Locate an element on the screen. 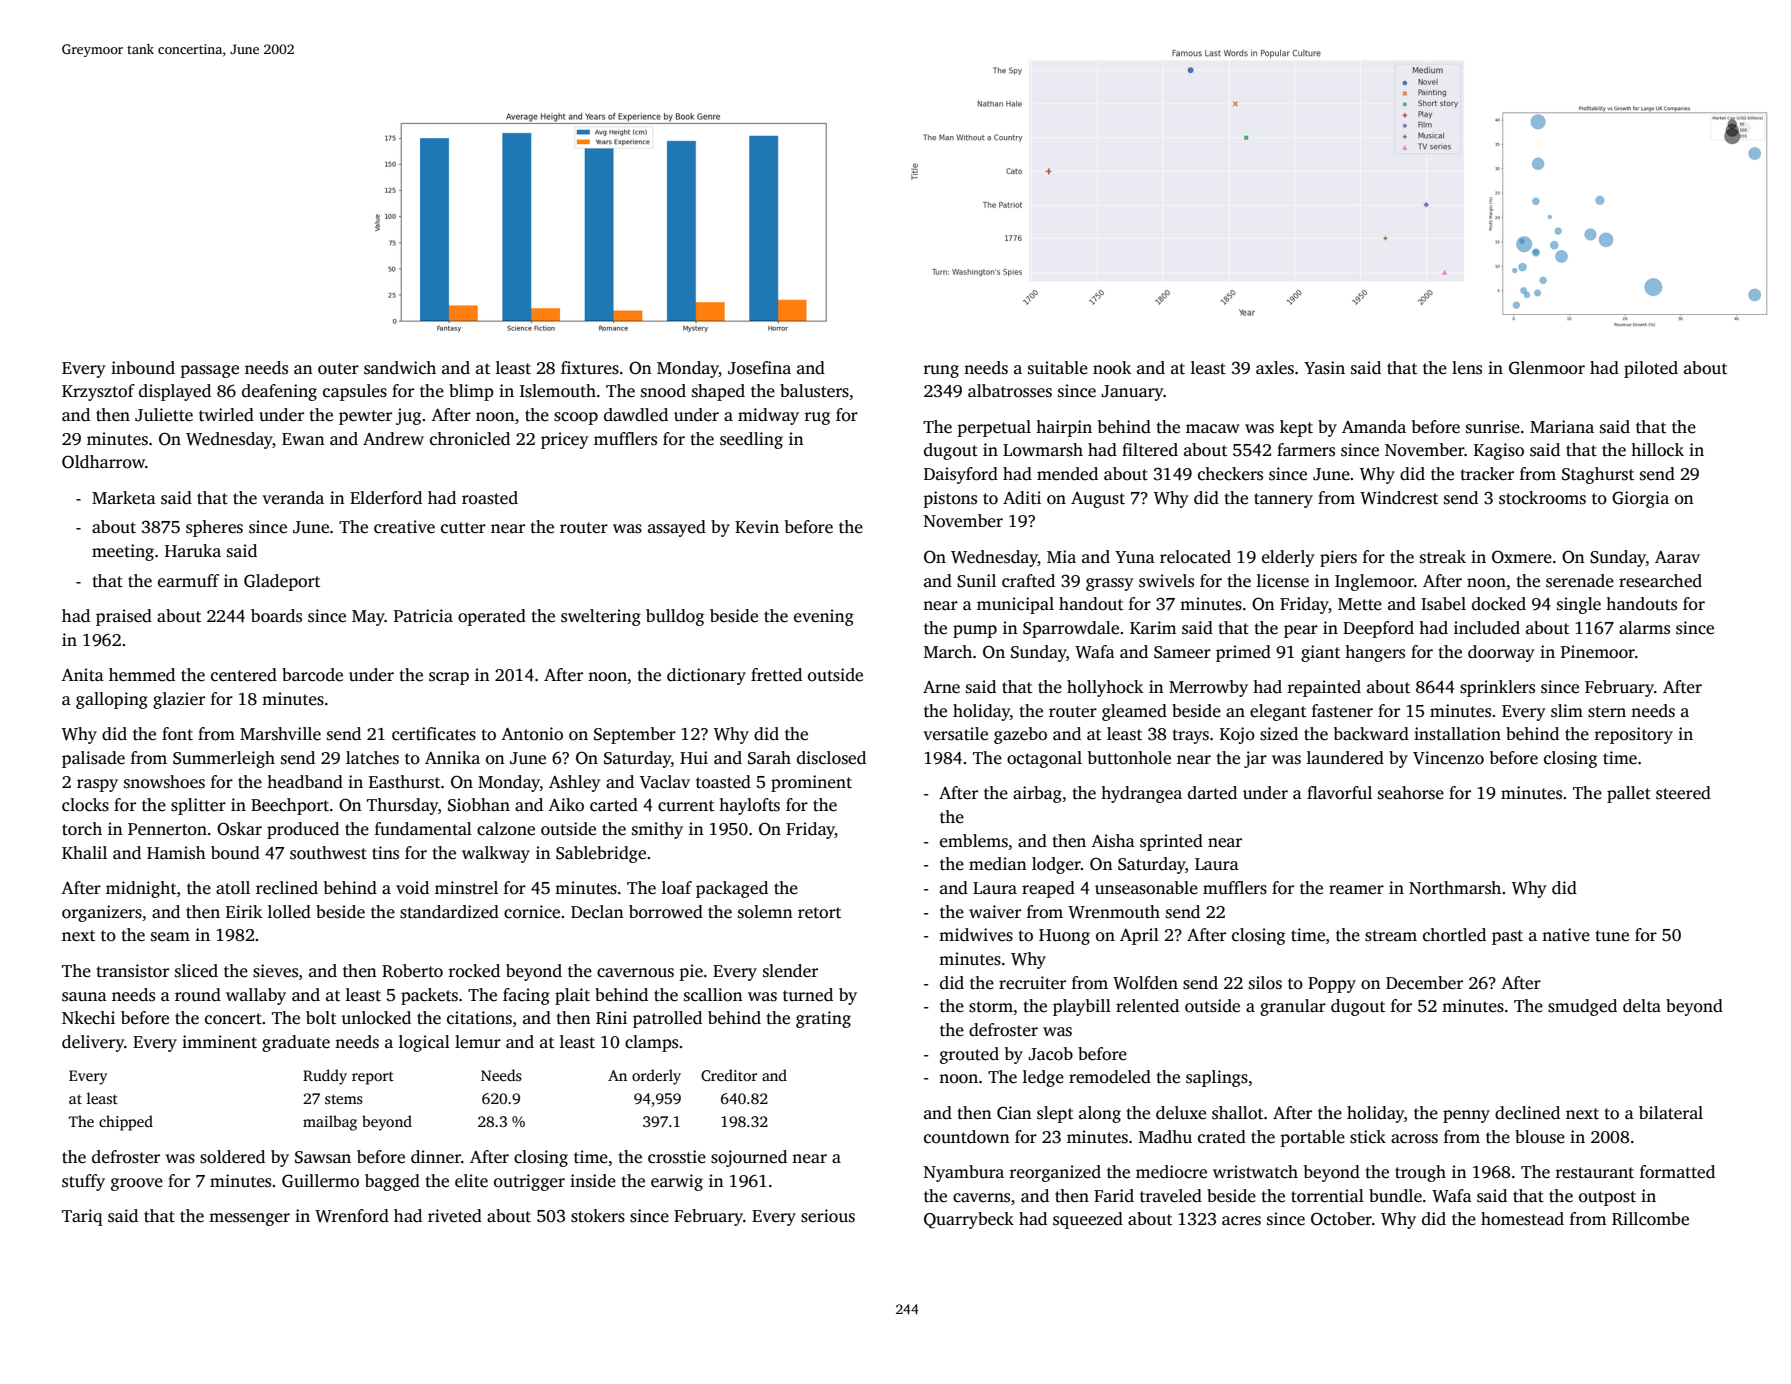  void is located at coordinates (412, 888).
